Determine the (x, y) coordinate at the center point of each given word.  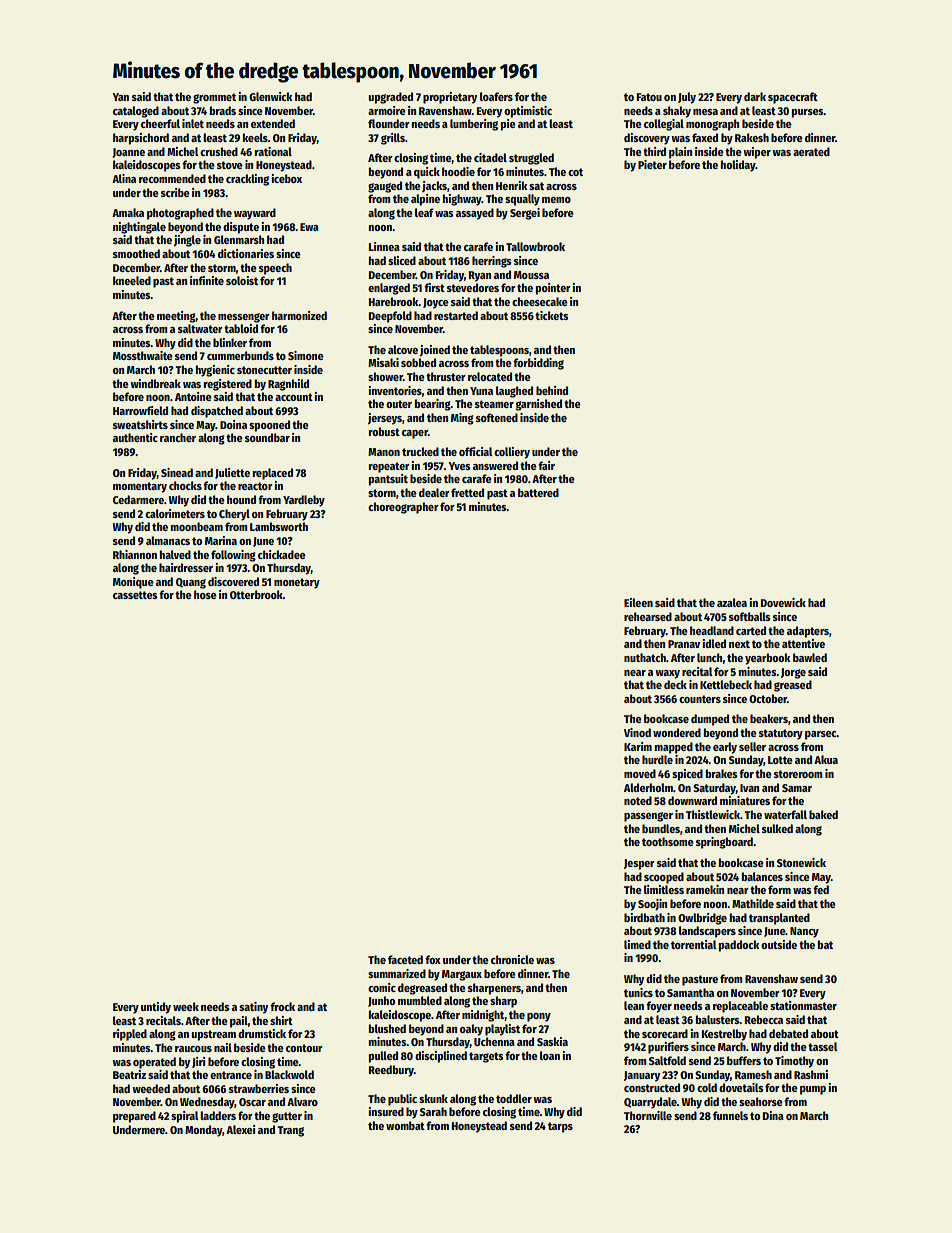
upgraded (390, 98)
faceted (405, 959)
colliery (512, 453)
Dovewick (783, 602)
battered (538, 492)
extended (273, 123)
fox (433, 959)
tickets (552, 315)
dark (755, 96)
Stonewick (801, 862)
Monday (203, 1131)
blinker (230, 342)
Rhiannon (135, 554)
